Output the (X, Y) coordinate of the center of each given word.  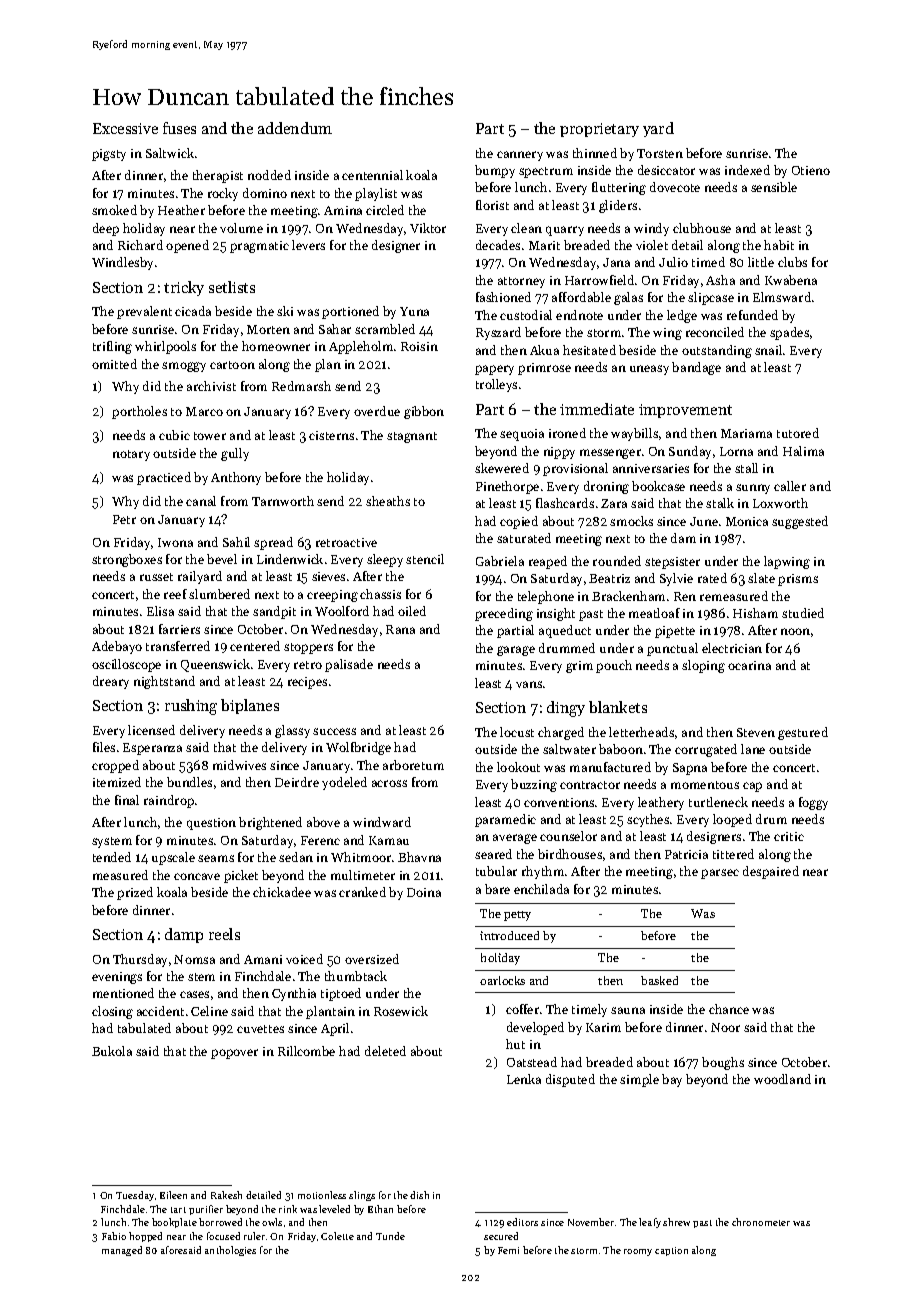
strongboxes (127, 560)
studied (803, 613)
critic (789, 836)
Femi (508, 1250)
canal (201, 501)
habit (779, 245)
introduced (509, 935)
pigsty (109, 155)
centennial (372, 175)
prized (135, 893)
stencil (425, 559)
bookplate (174, 1223)
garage (516, 651)
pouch (614, 666)
